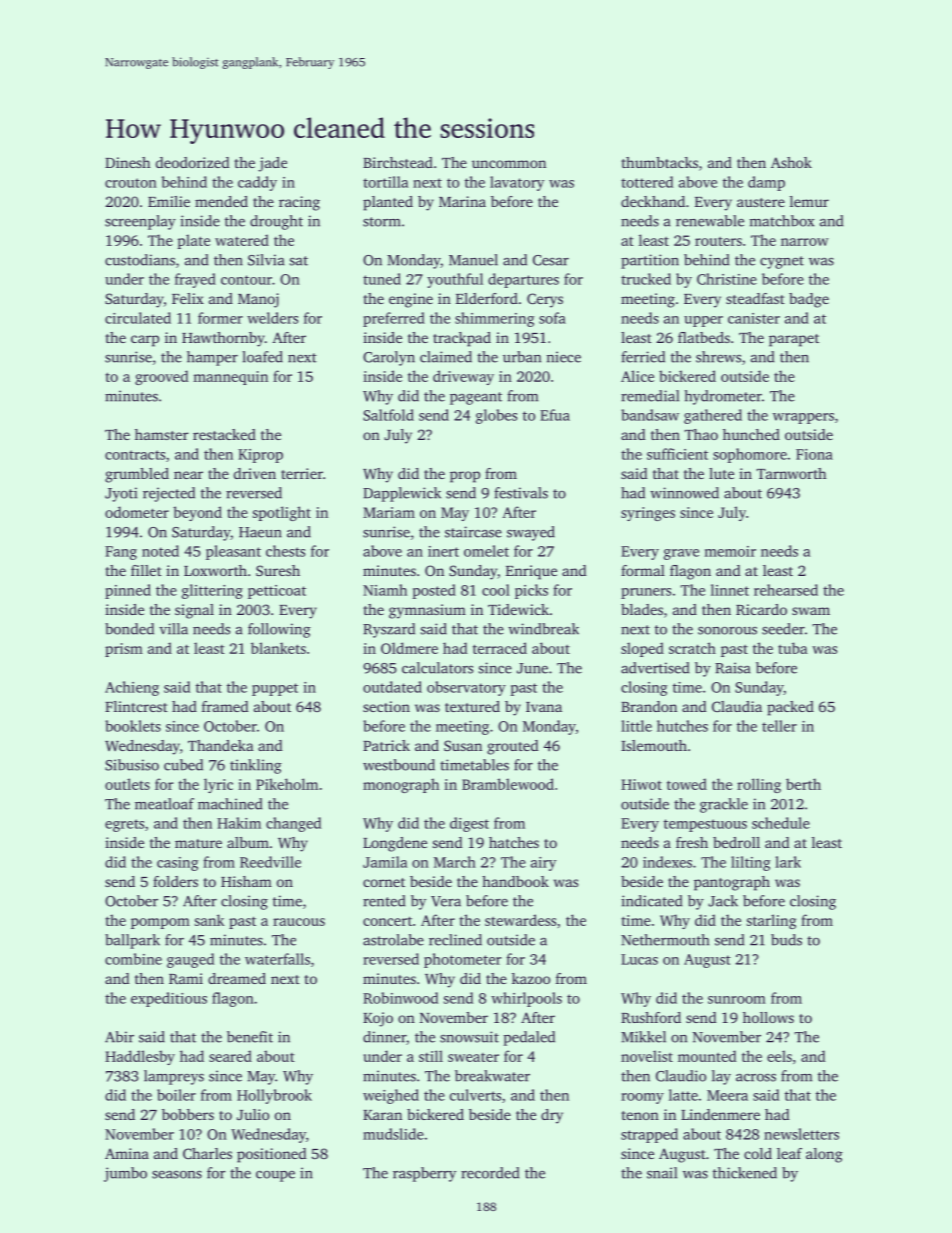 This image has height=1233, width=952. What do you see at coordinates (262, 357) in the image?
I see `loafed` at bounding box center [262, 357].
